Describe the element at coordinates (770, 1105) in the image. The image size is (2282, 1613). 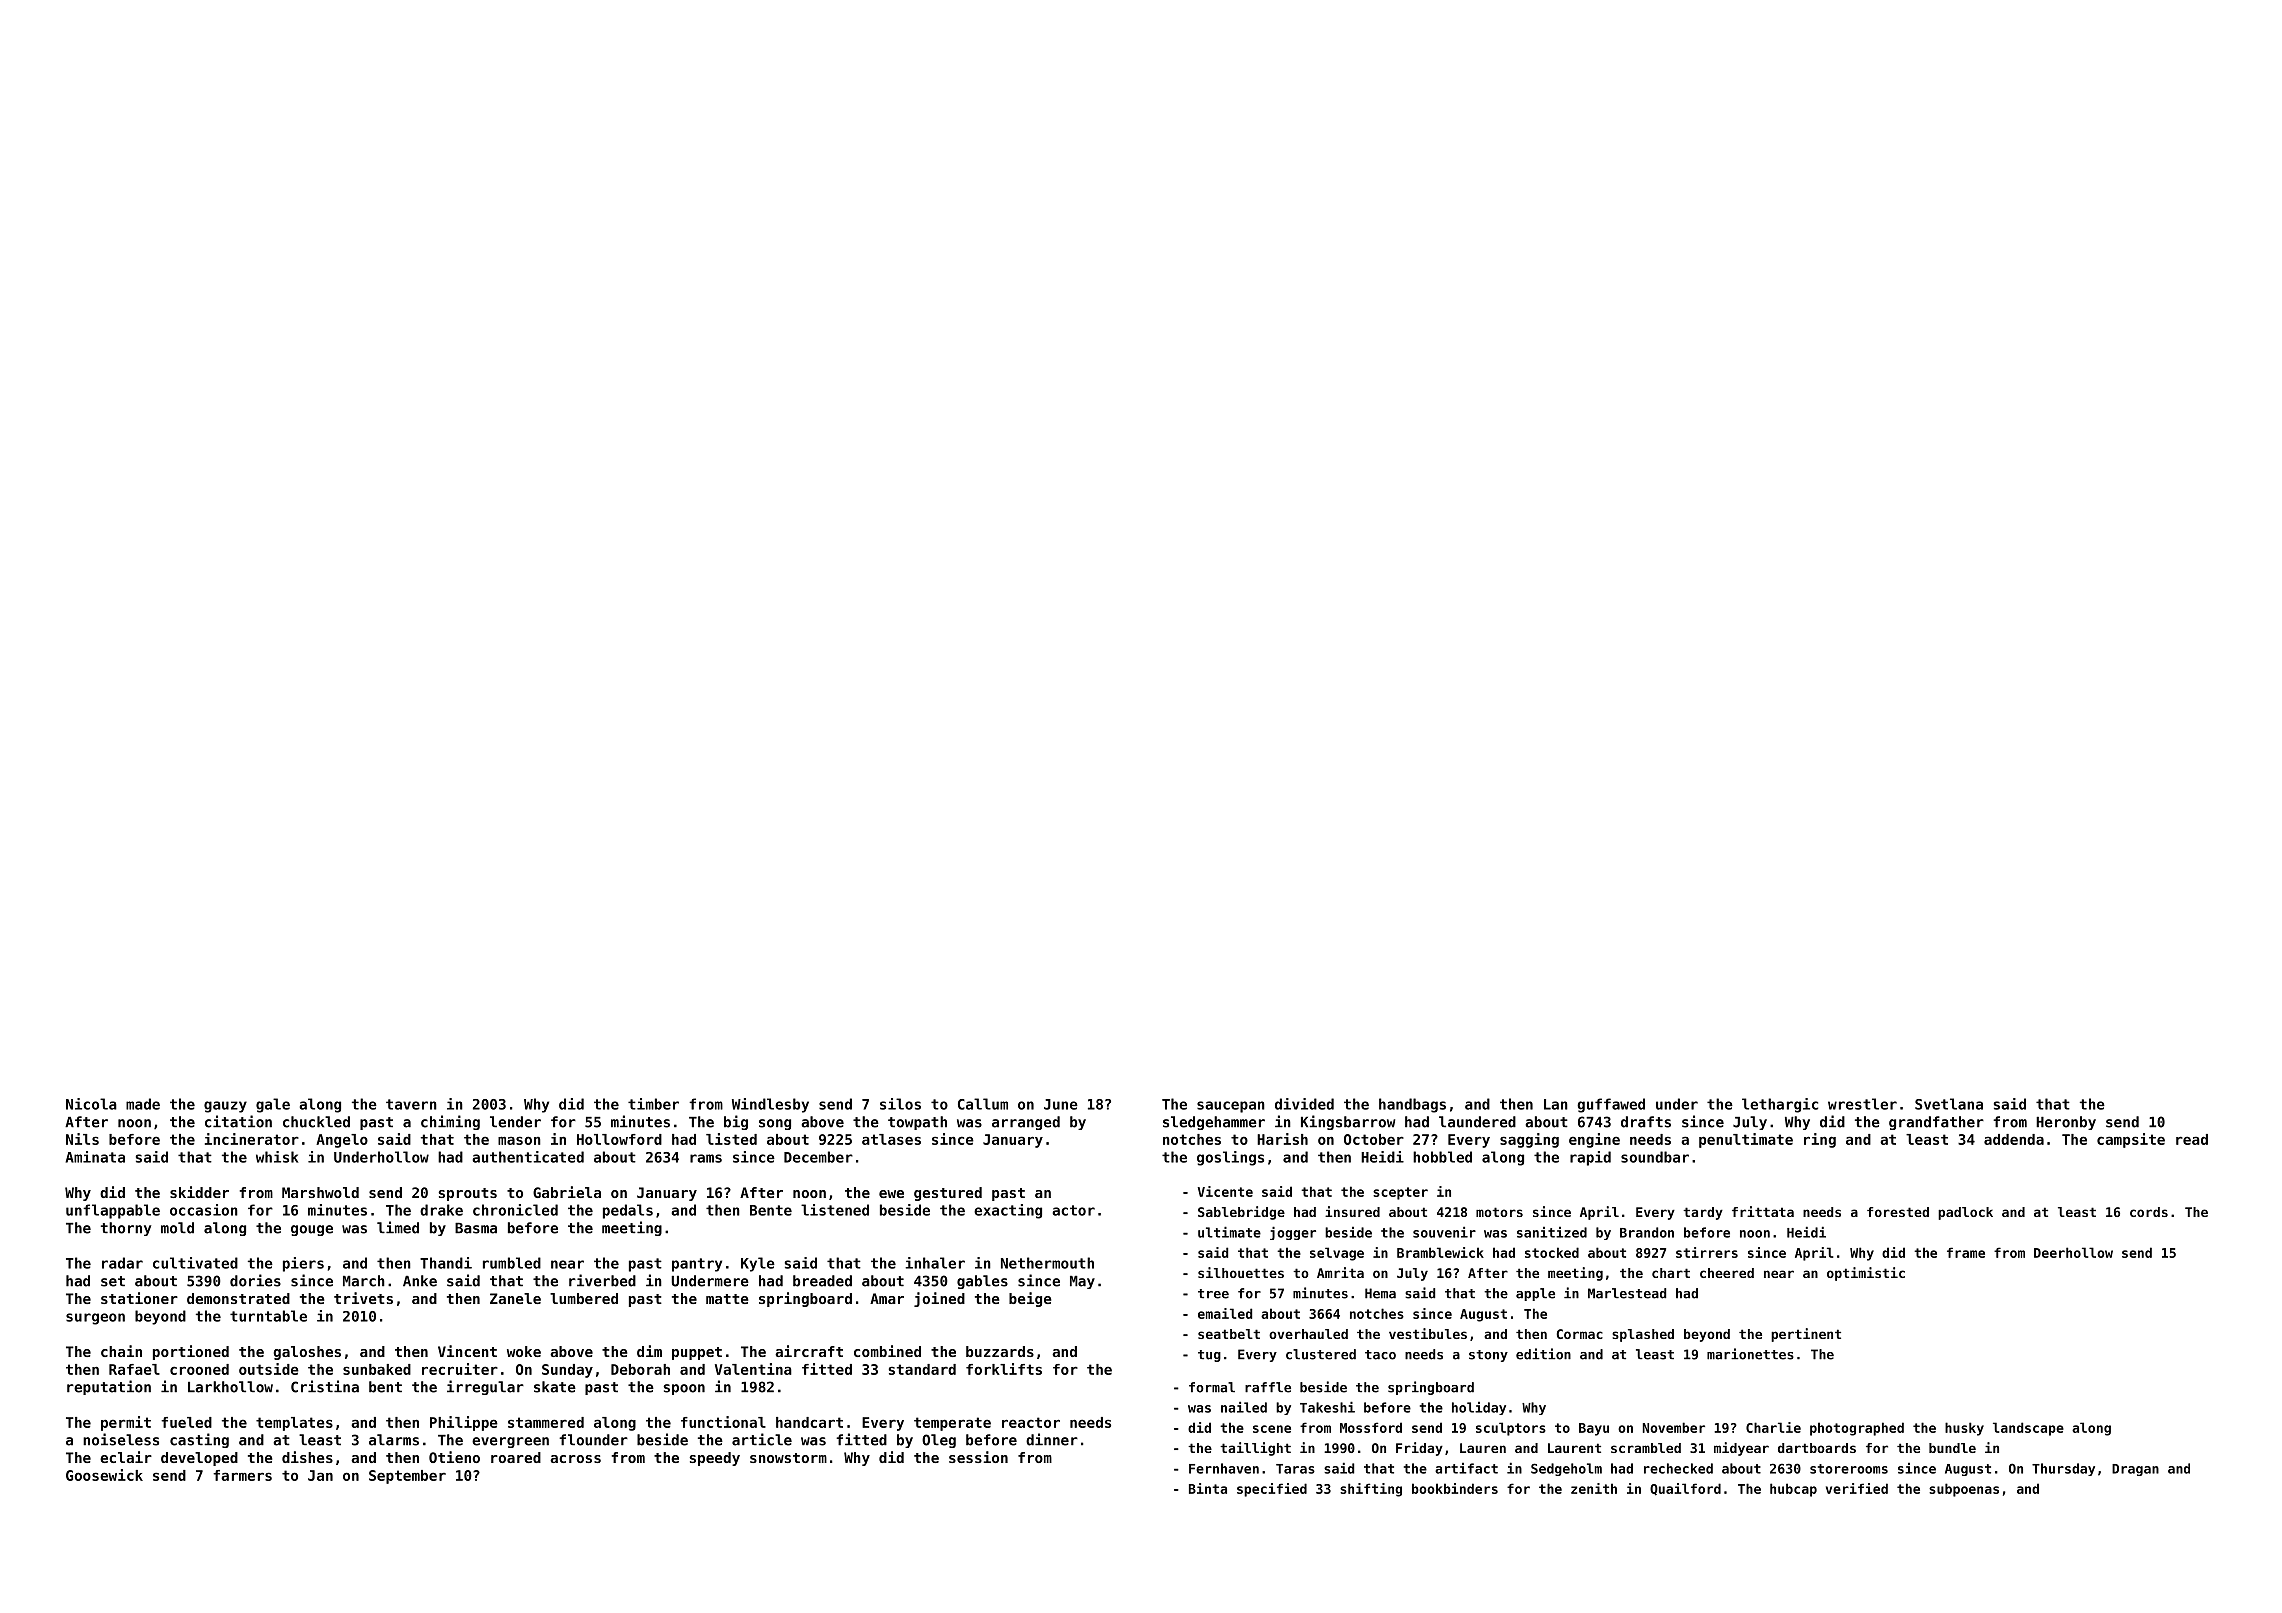
I see `Windlesby` at that location.
